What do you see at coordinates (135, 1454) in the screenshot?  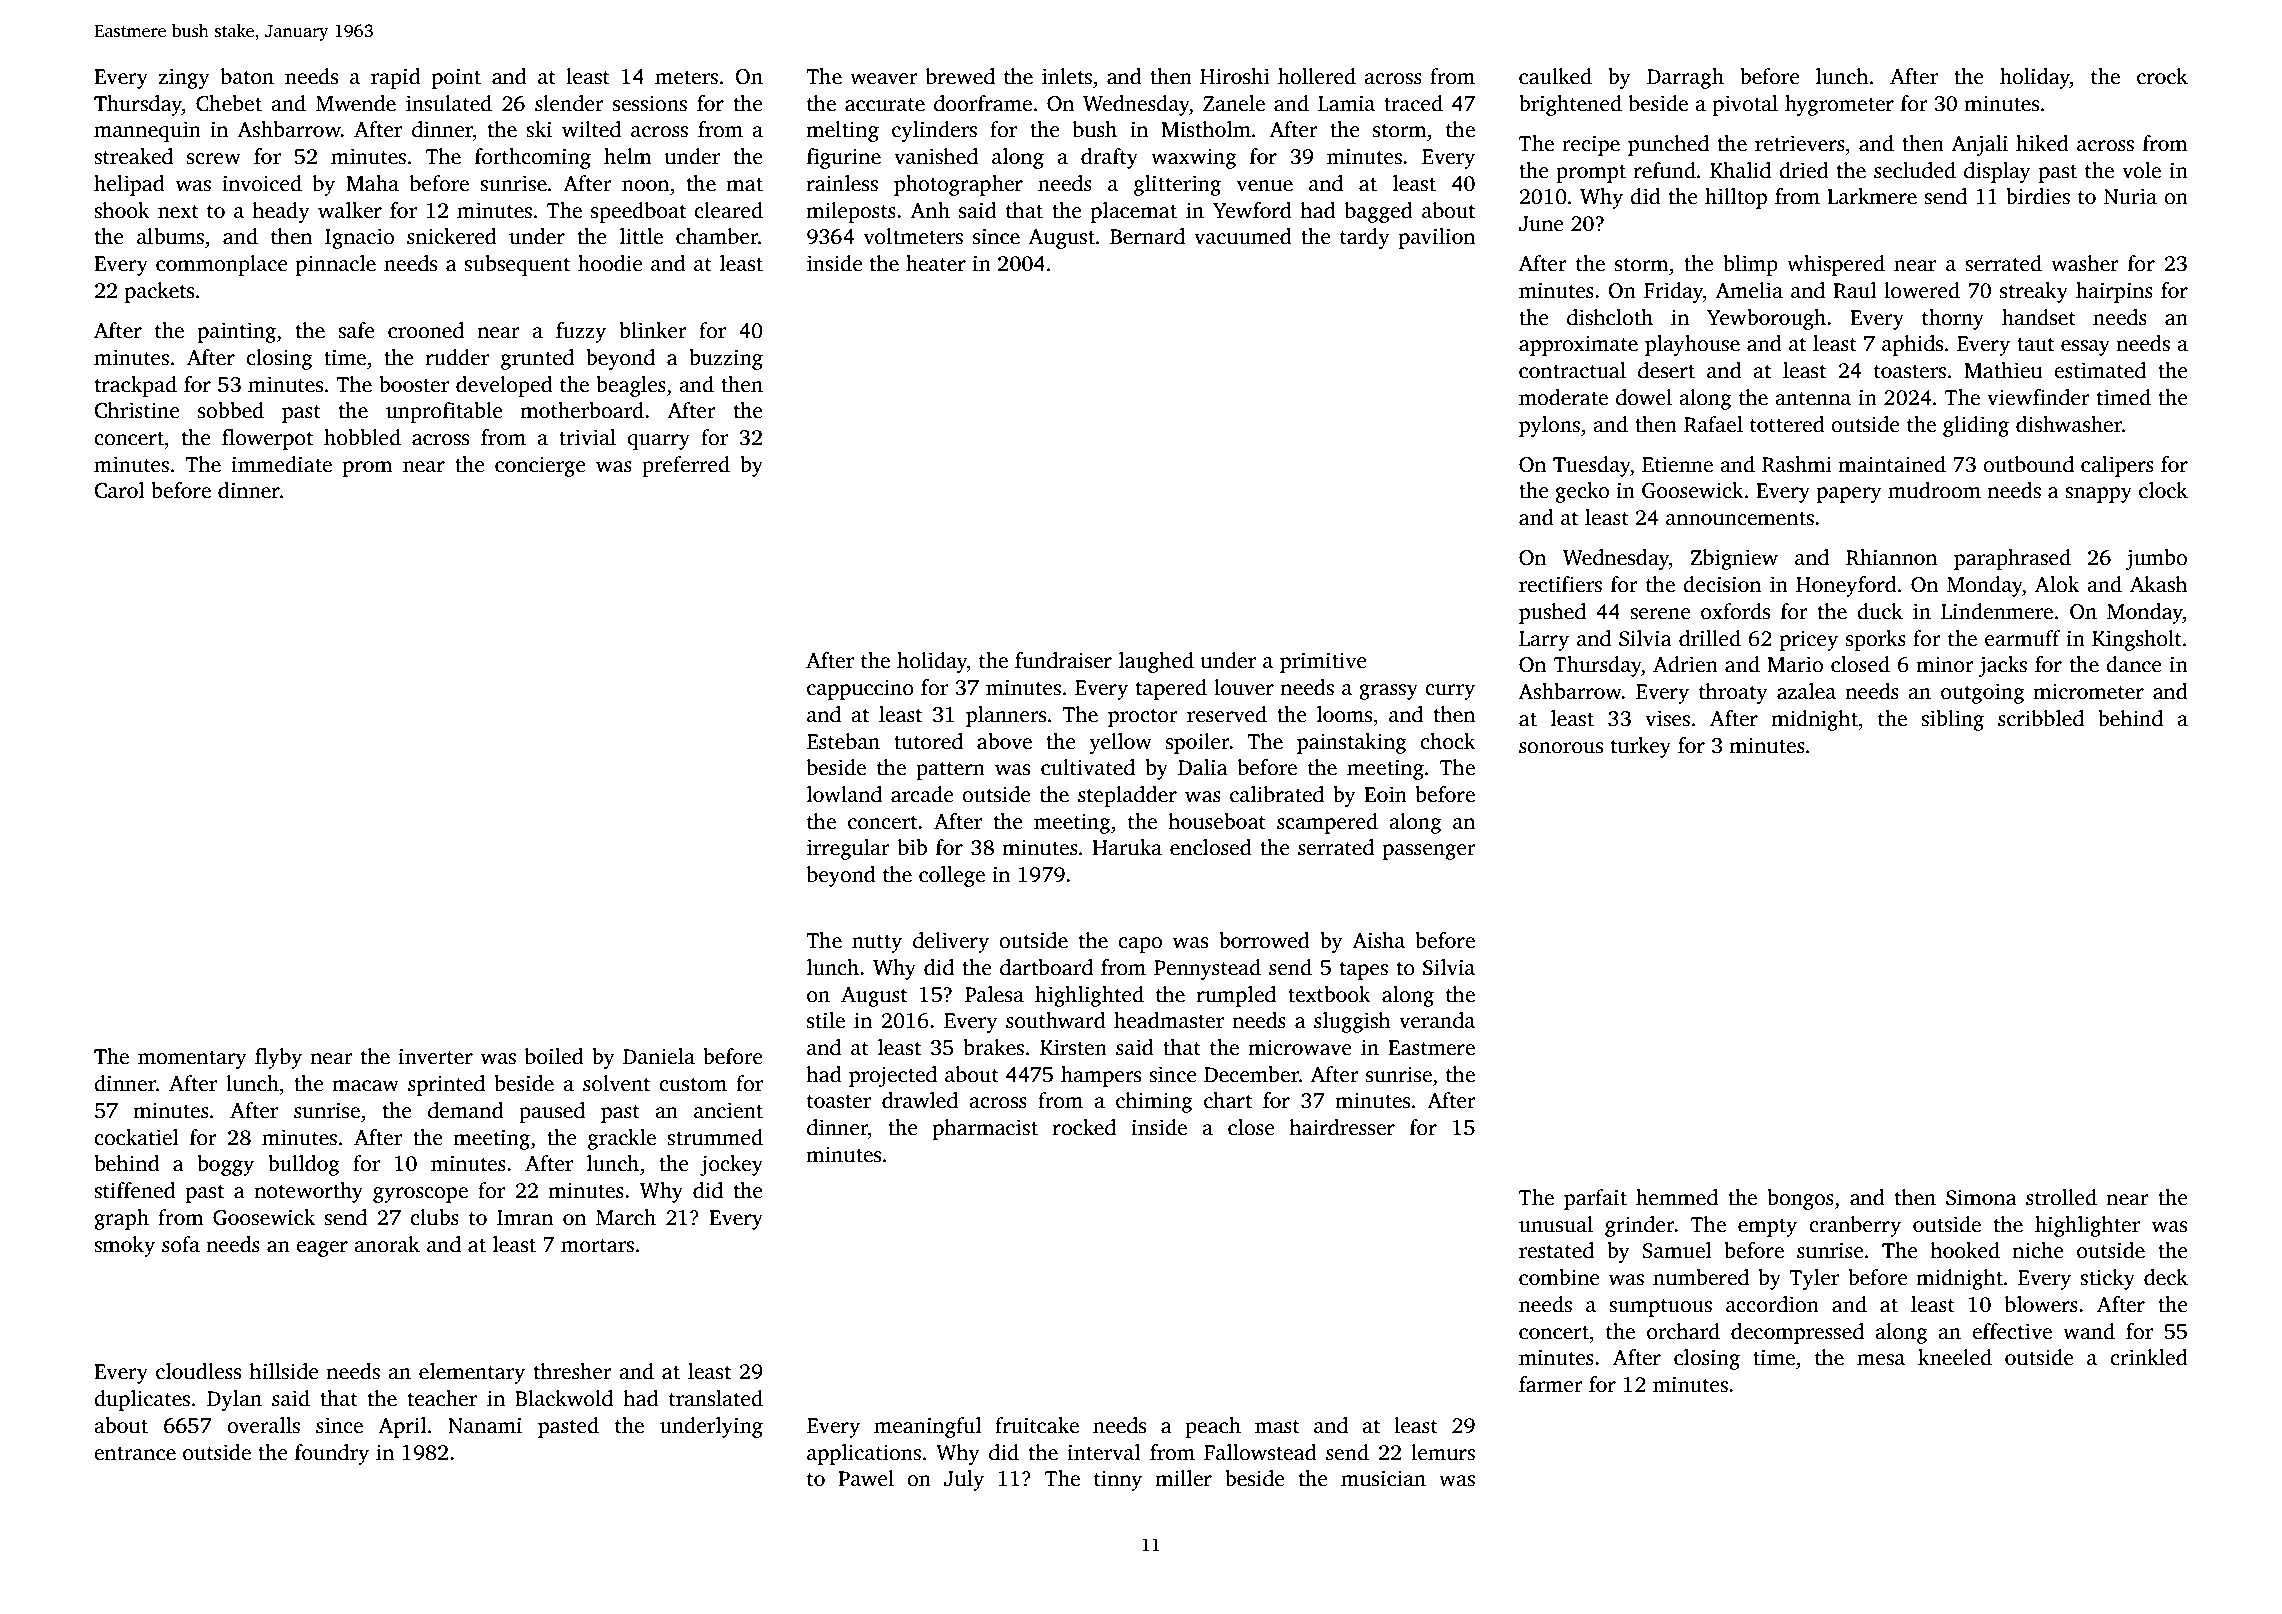 I see `entrance` at bounding box center [135, 1454].
